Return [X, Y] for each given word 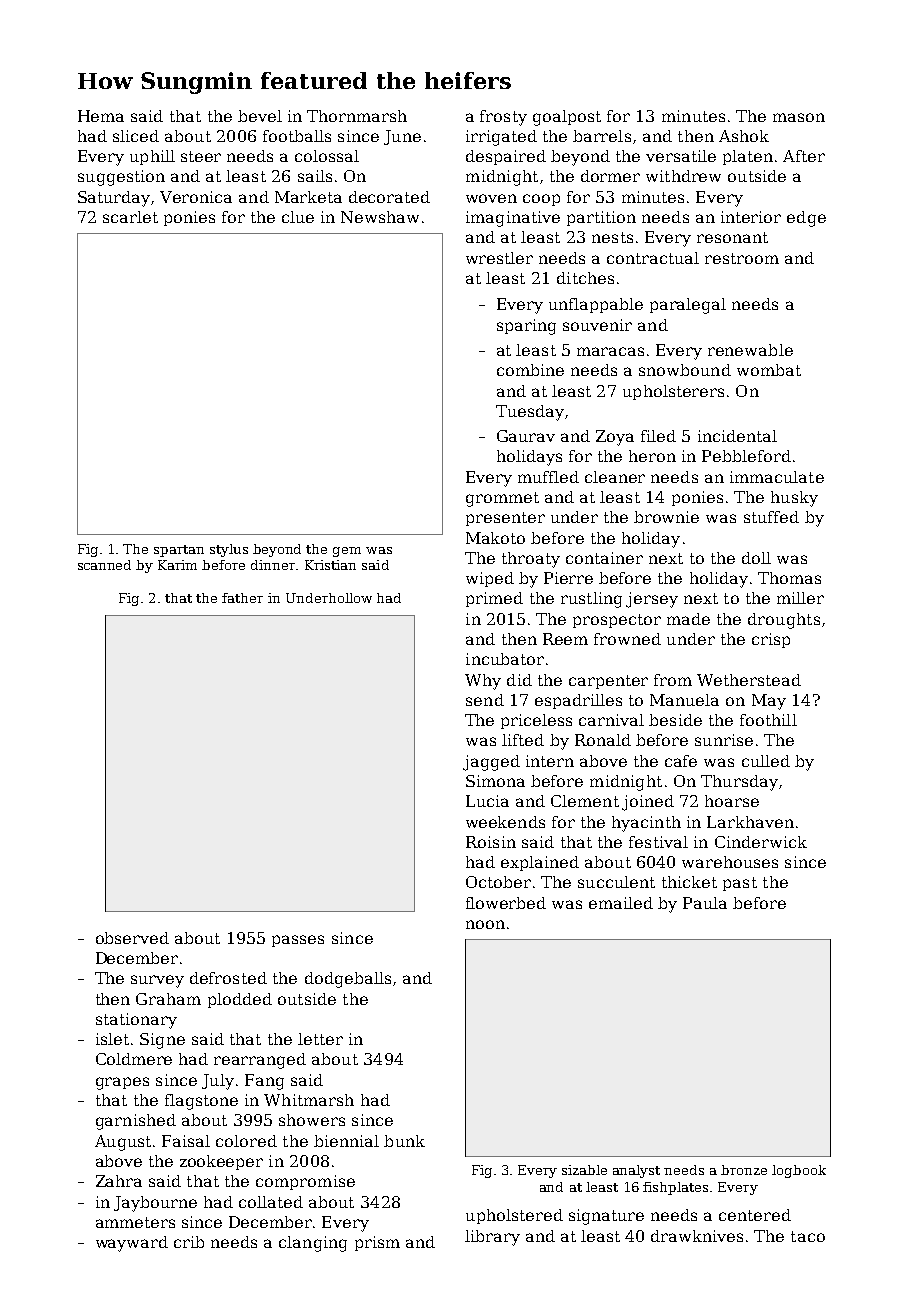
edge [806, 219]
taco [808, 1236]
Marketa [308, 197]
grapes [122, 1083]
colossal [327, 156]
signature [606, 1217]
